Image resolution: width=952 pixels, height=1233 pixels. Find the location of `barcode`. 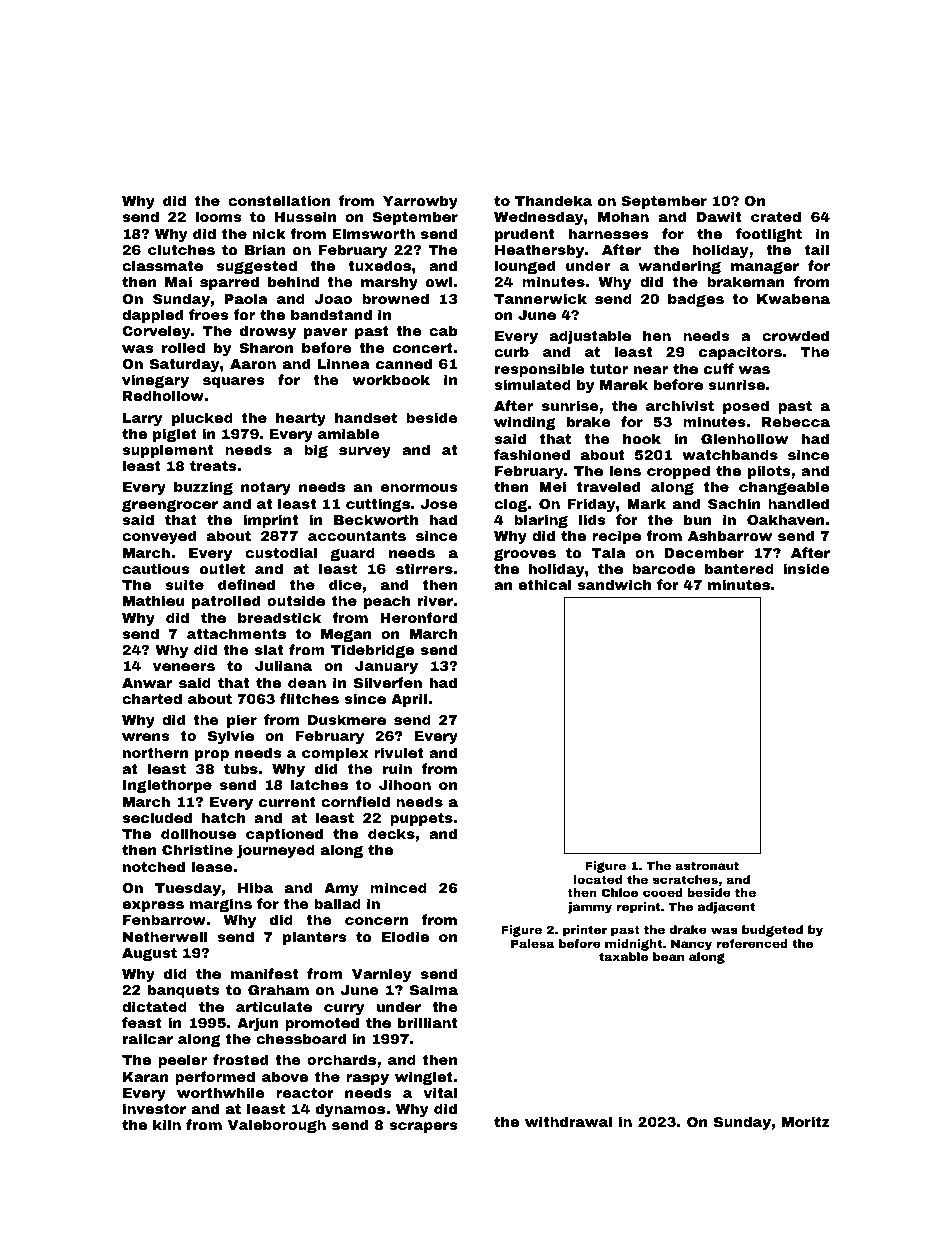

barcode is located at coordinates (663, 568).
